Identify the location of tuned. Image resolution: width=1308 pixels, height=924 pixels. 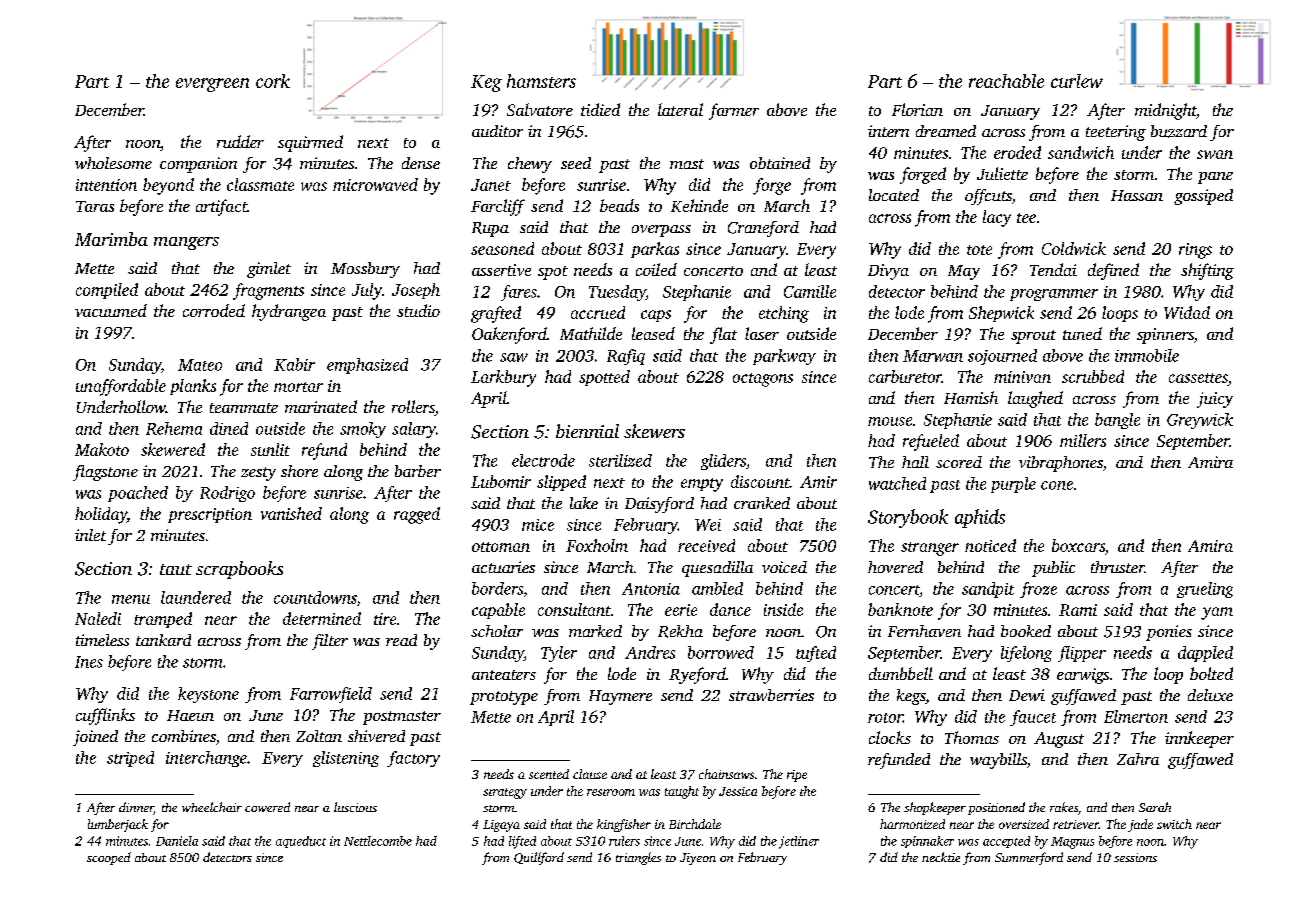
(1082, 333).
